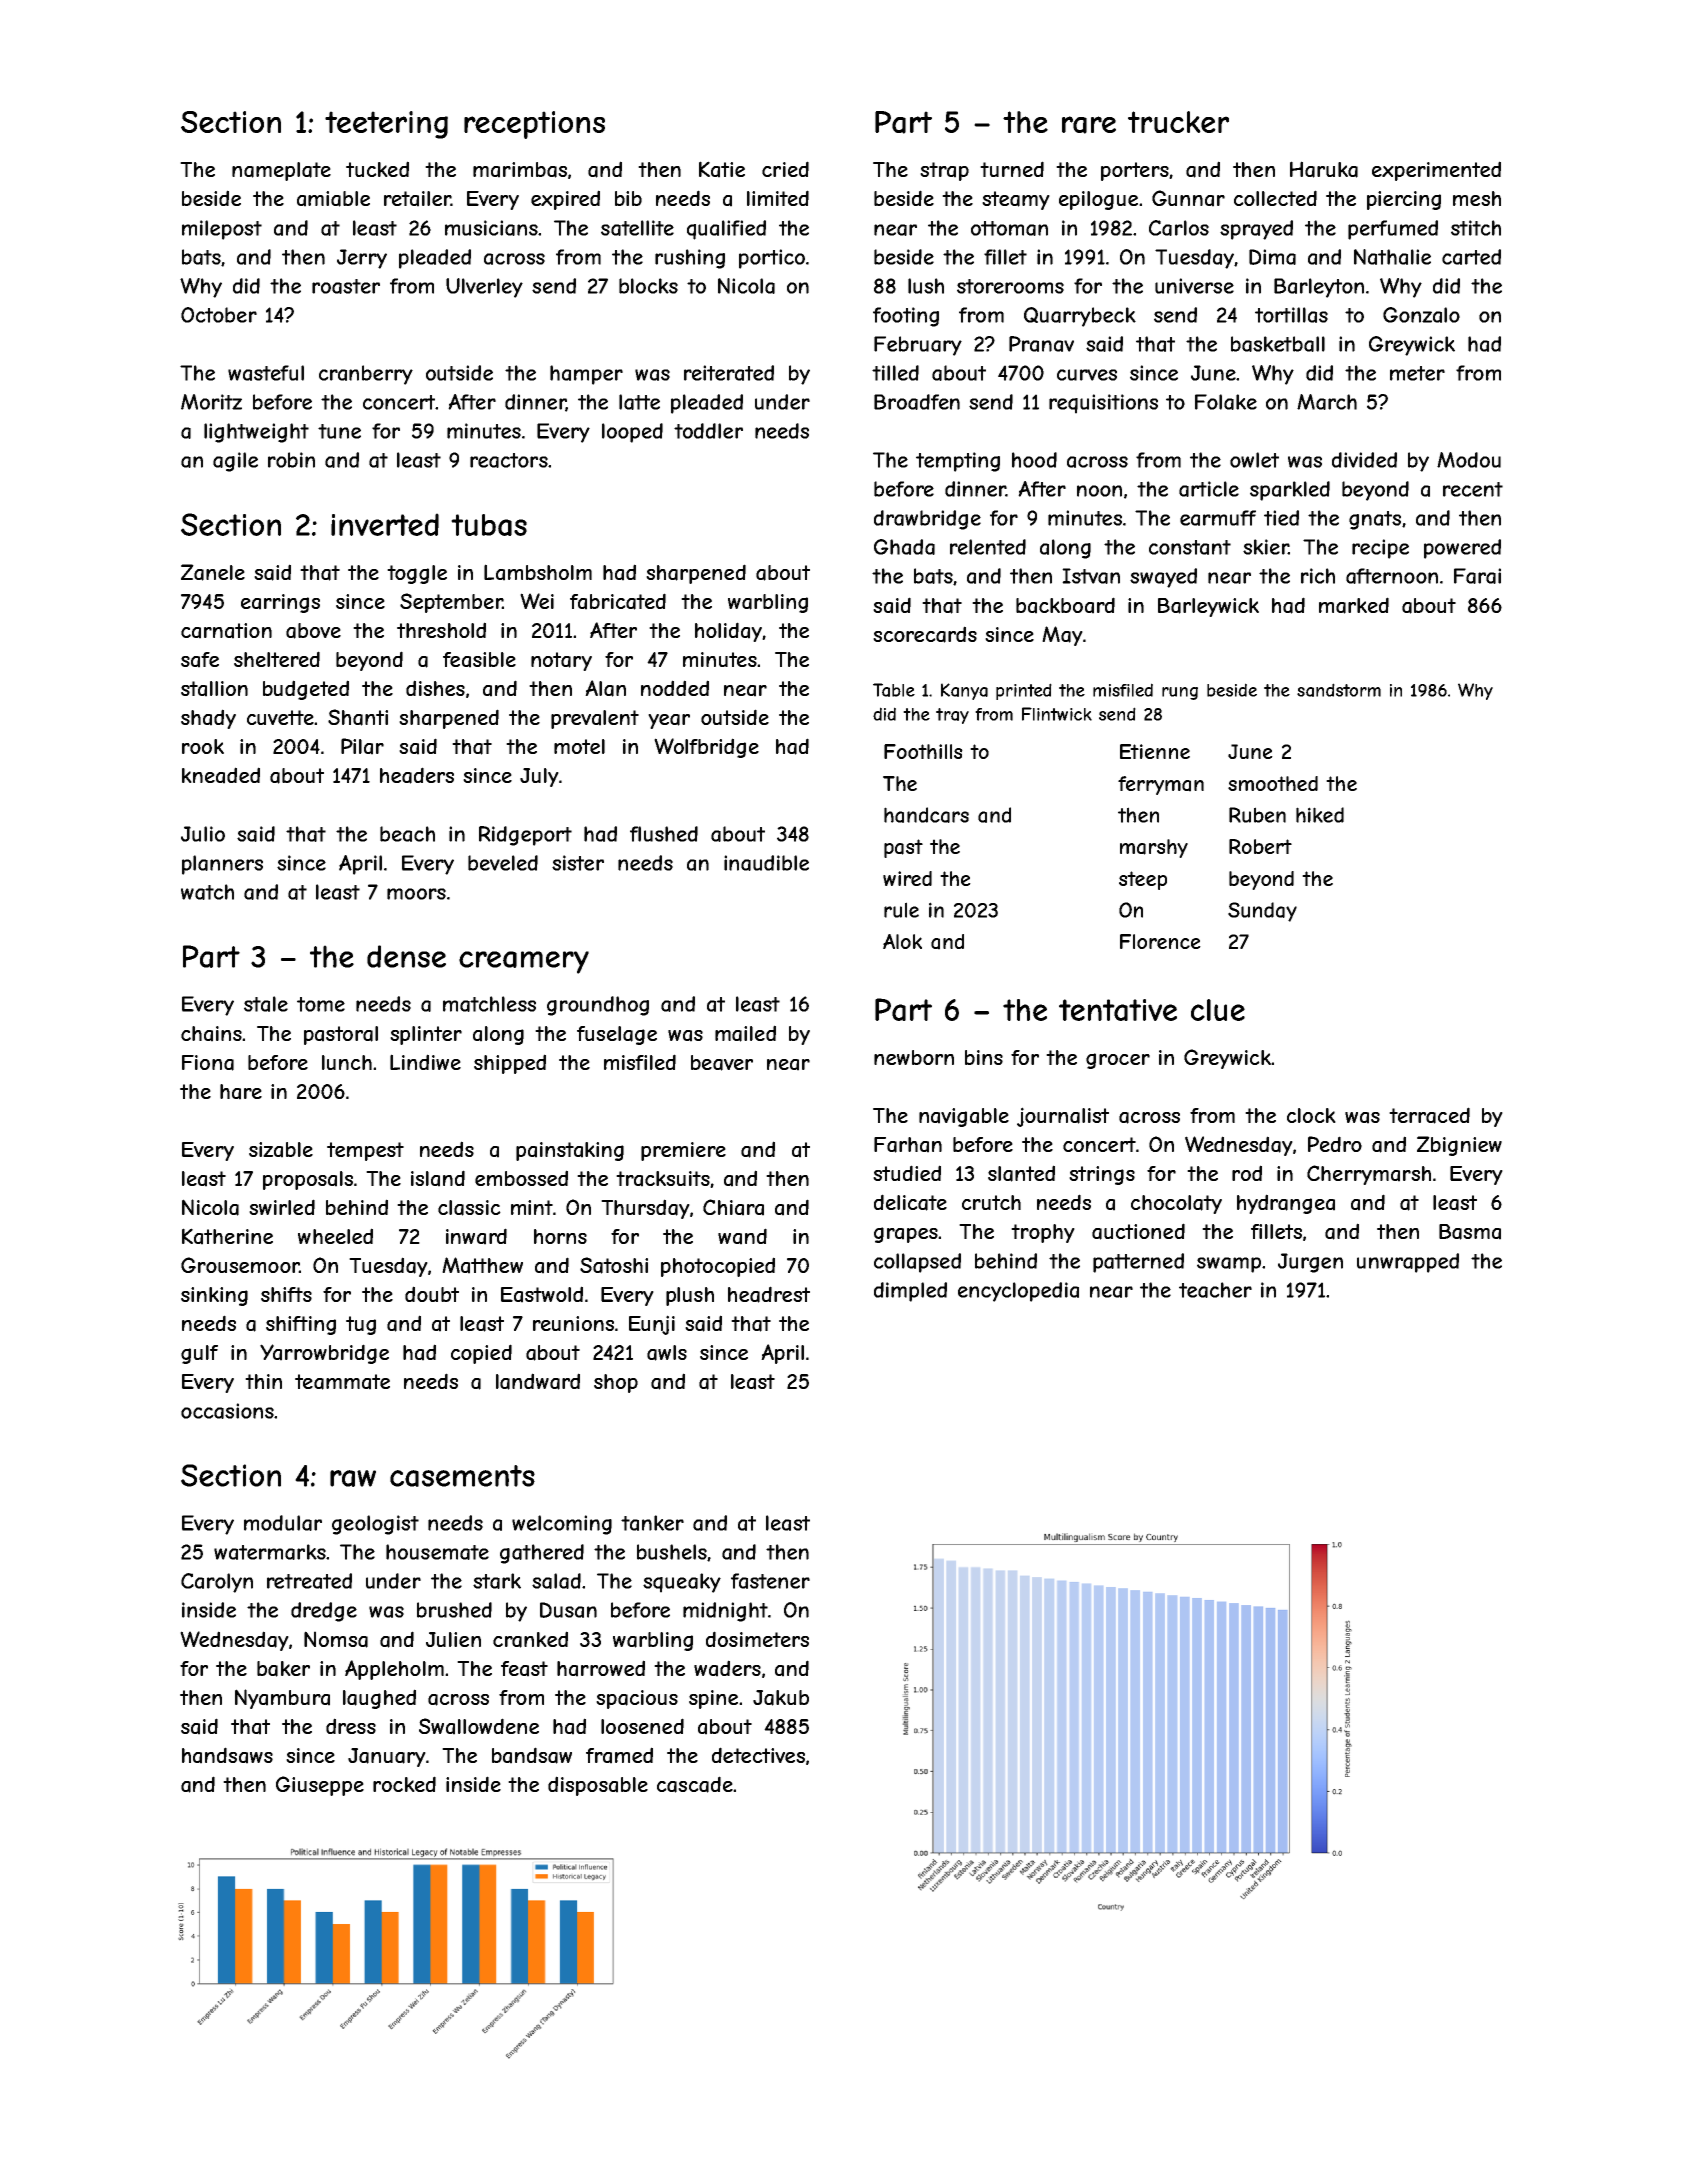 The width and height of the image is (1683, 2178). I want to click on Nomsa, so click(336, 1639).
